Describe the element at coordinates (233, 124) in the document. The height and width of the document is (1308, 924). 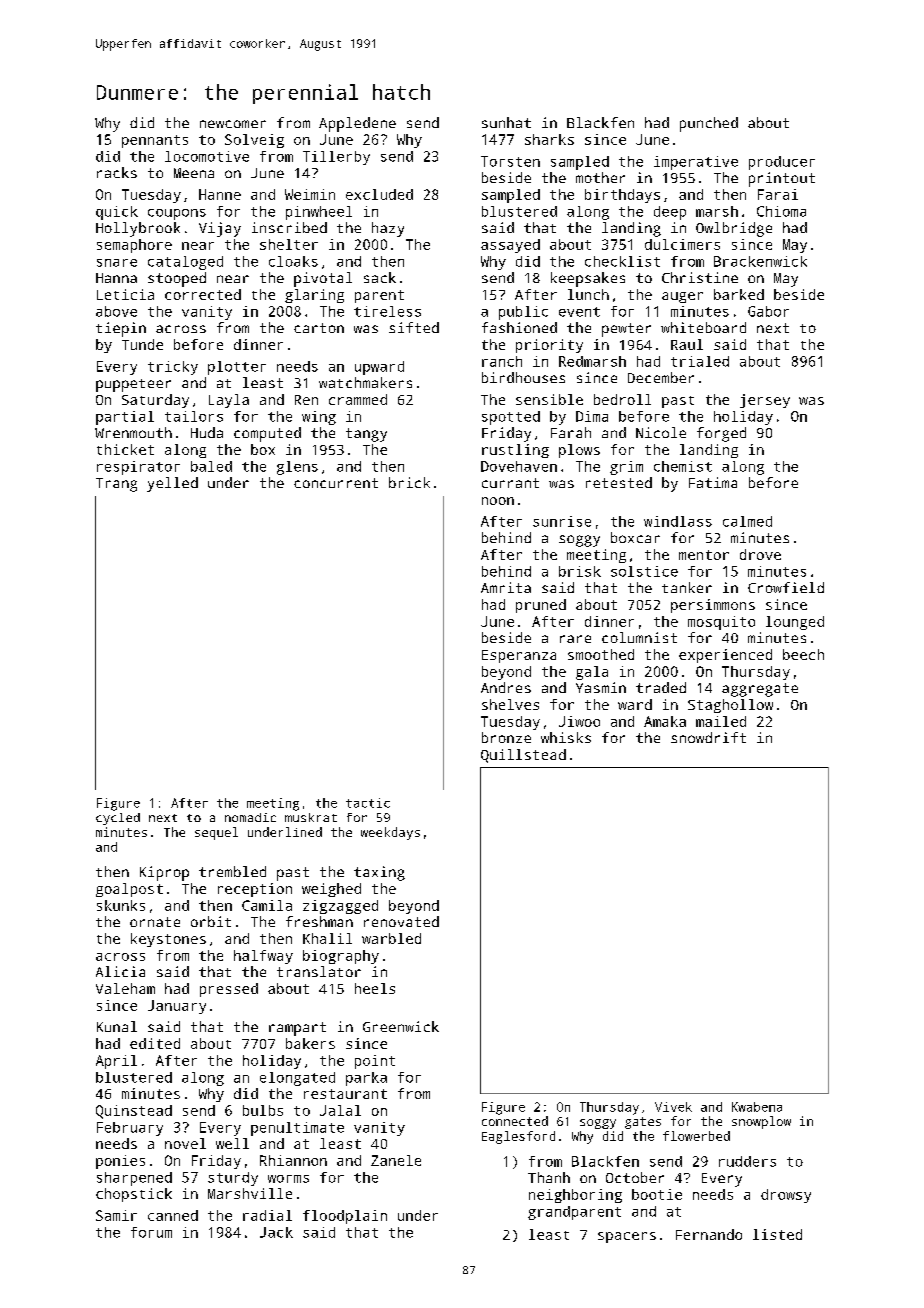
I see `newcomer` at that location.
